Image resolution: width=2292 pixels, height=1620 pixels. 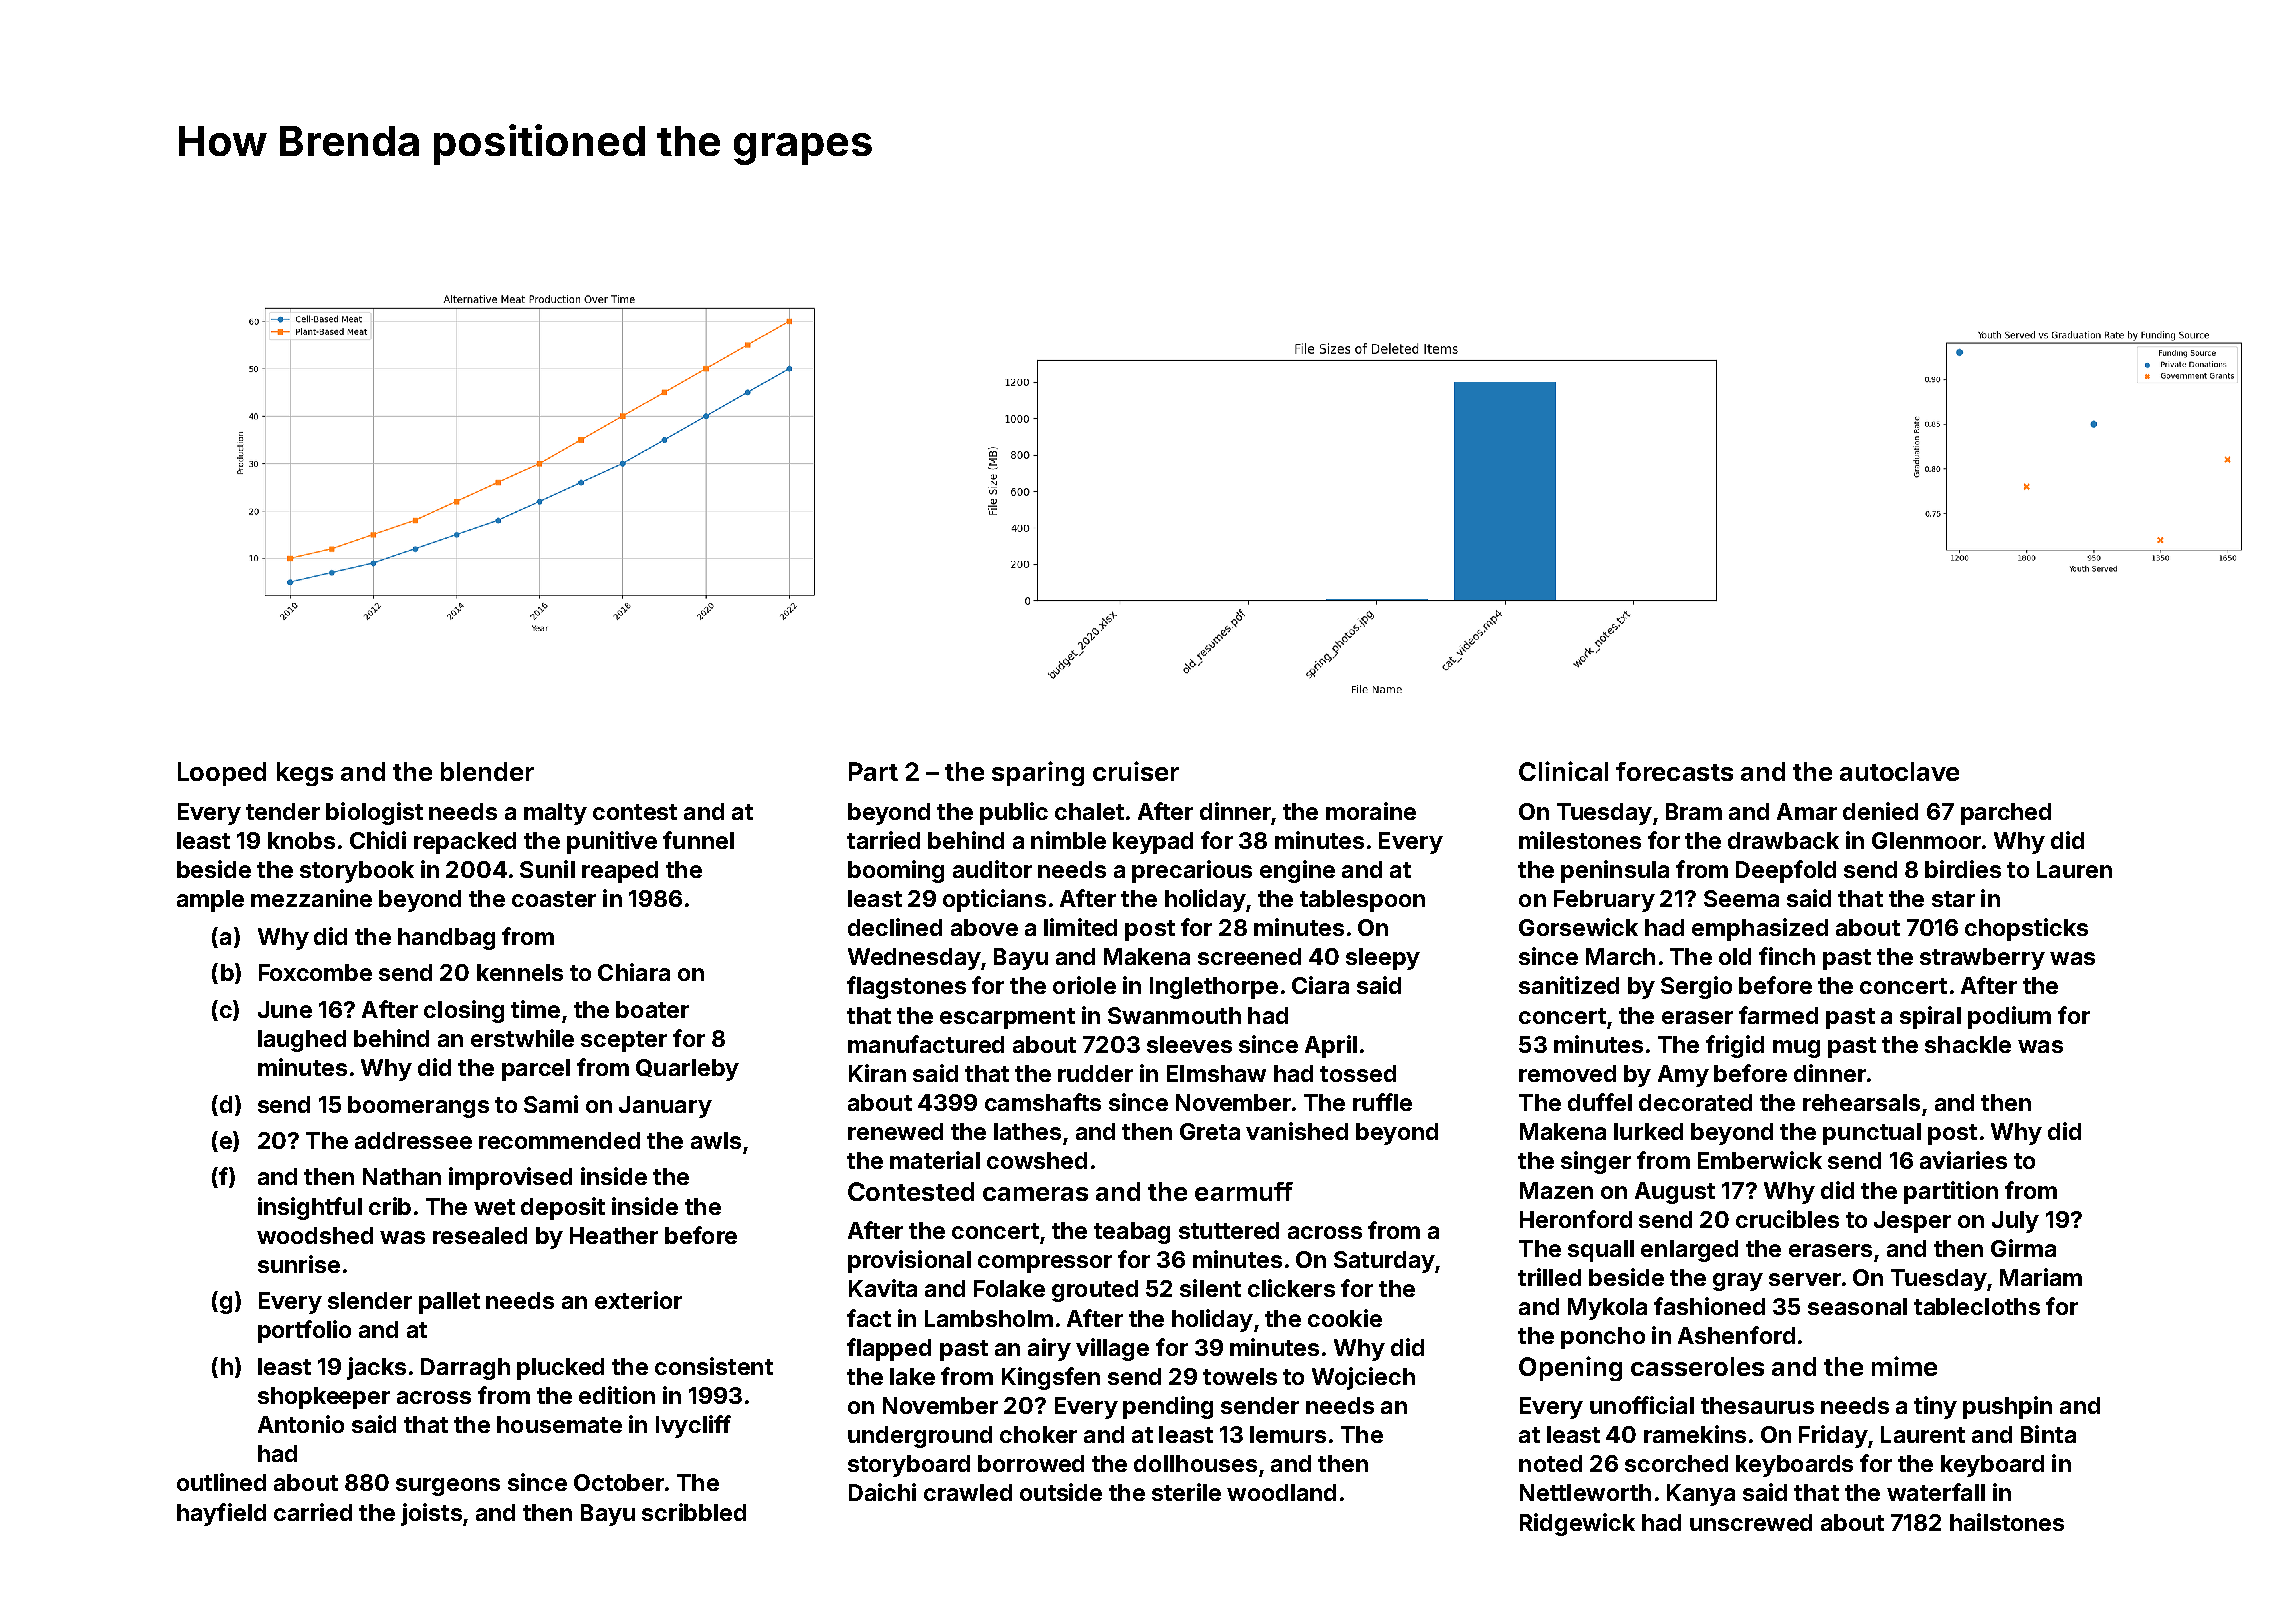 What do you see at coordinates (2026, 929) in the screenshot?
I see `chopsticks` at bounding box center [2026, 929].
